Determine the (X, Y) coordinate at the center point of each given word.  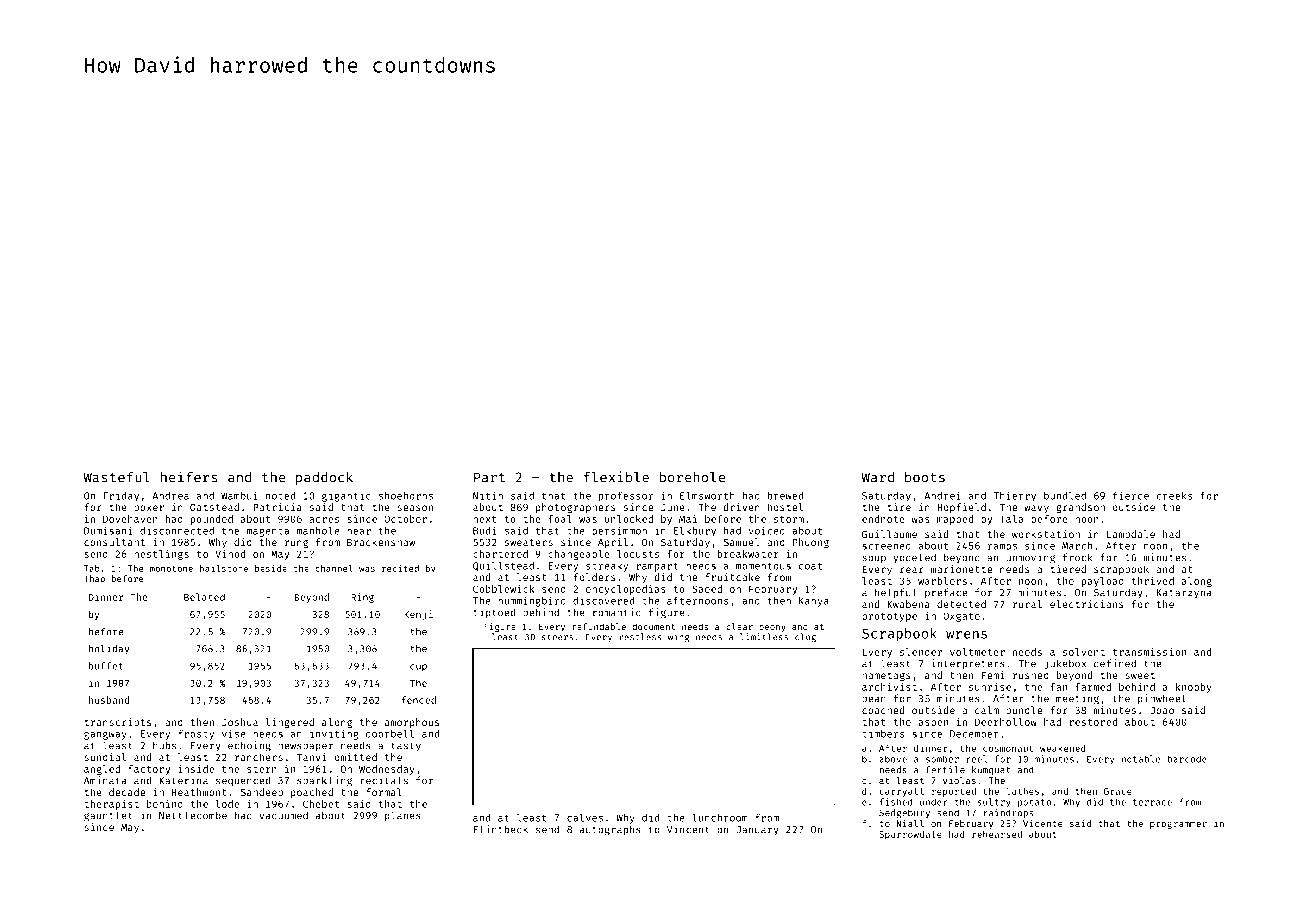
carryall (901, 792)
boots (925, 477)
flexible (616, 477)
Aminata (105, 780)
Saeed (707, 589)
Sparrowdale (910, 835)
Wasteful (116, 477)
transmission (1149, 652)
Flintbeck (501, 829)
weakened (1062, 748)
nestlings (161, 555)
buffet (106, 666)
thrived (1152, 581)
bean (874, 699)
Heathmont (199, 792)
